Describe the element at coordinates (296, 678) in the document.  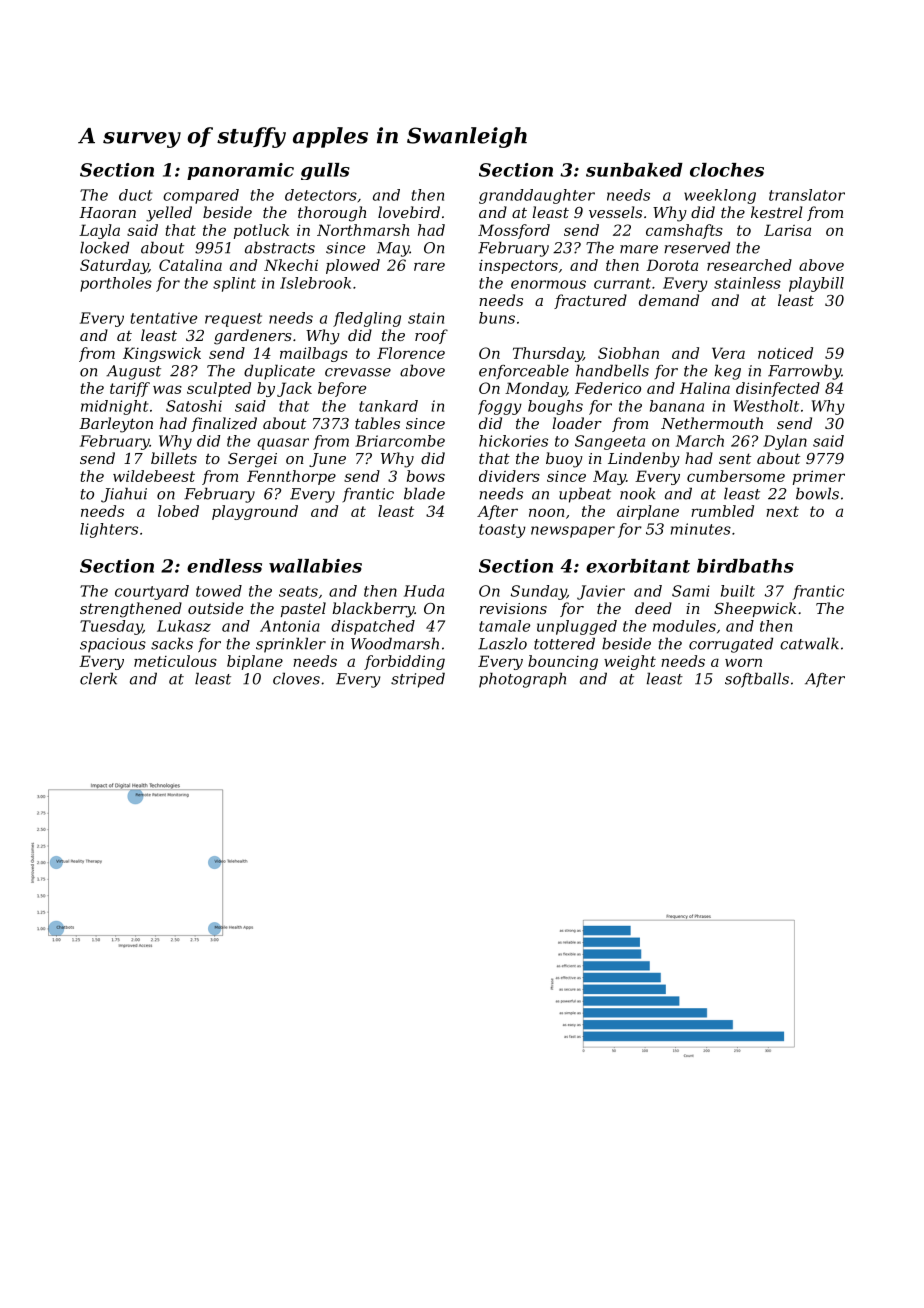
I see `cloves` at that location.
